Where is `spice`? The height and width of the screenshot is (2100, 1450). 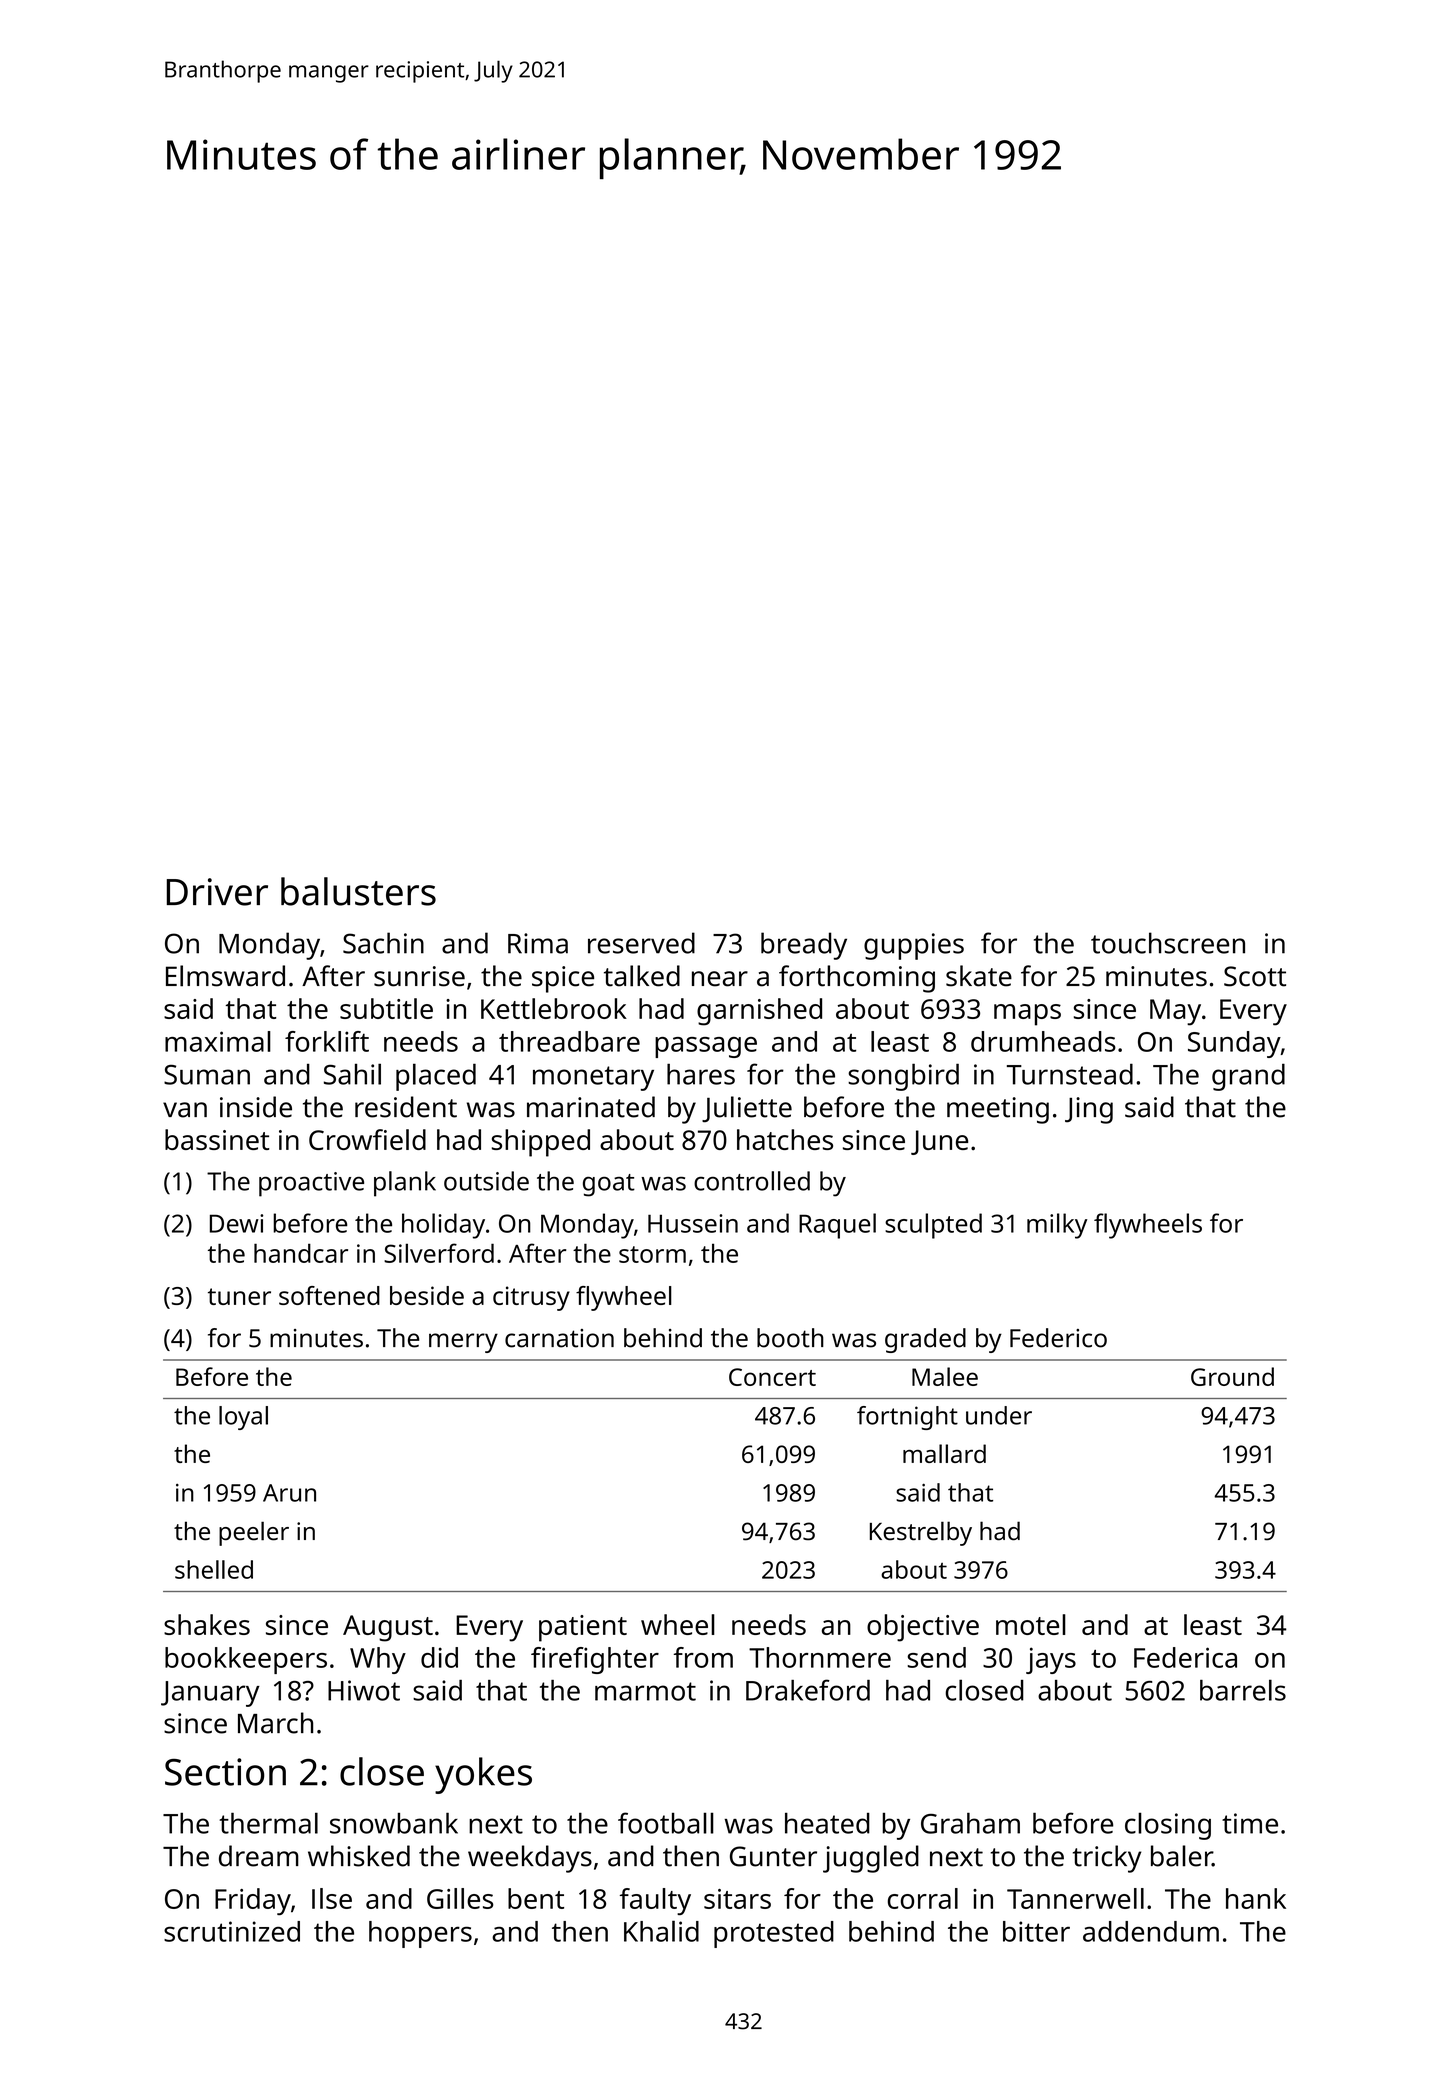
spice is located at coordinates (563, 979).
